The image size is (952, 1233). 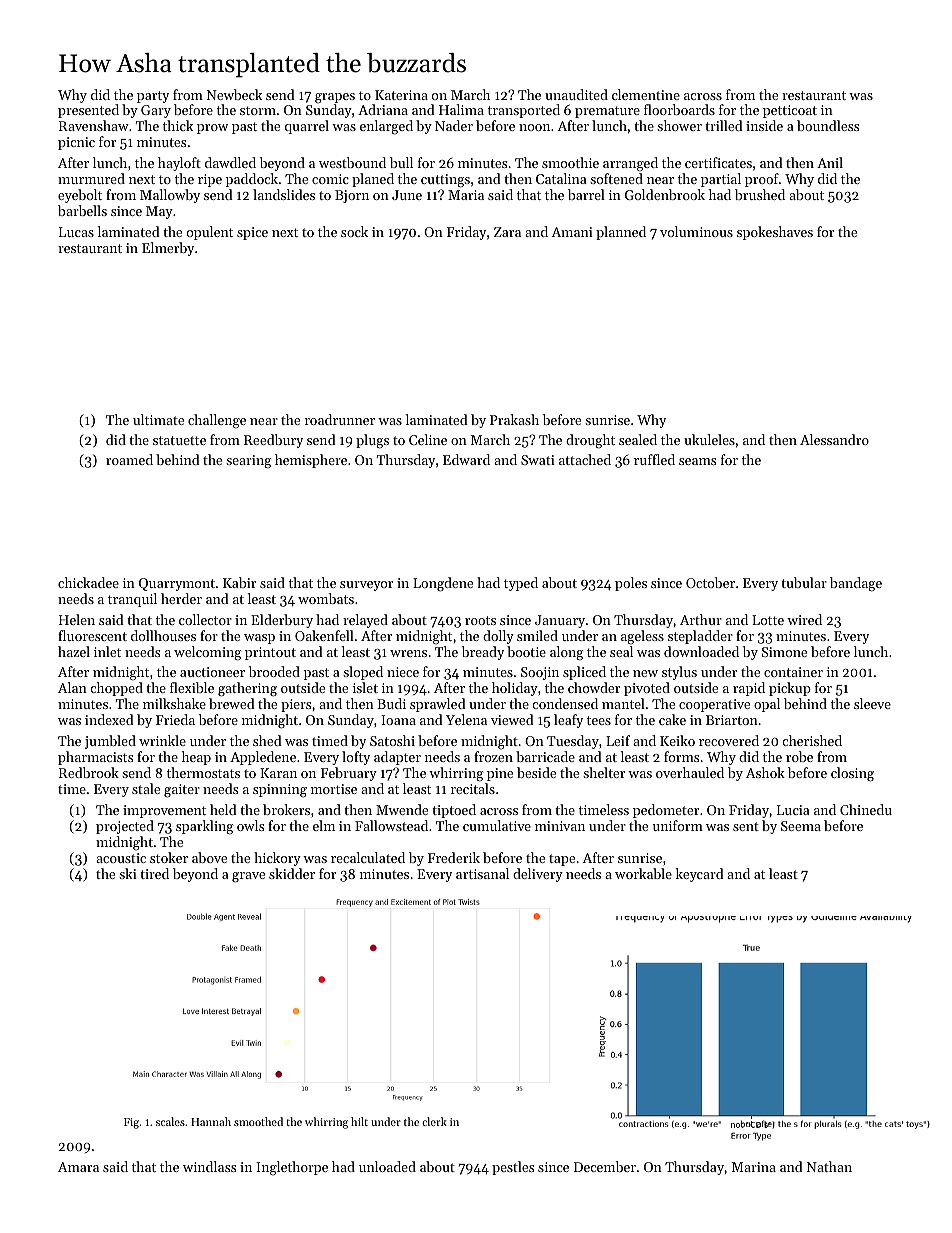 I want to click on welcoming, so click(x=207, y=653).
